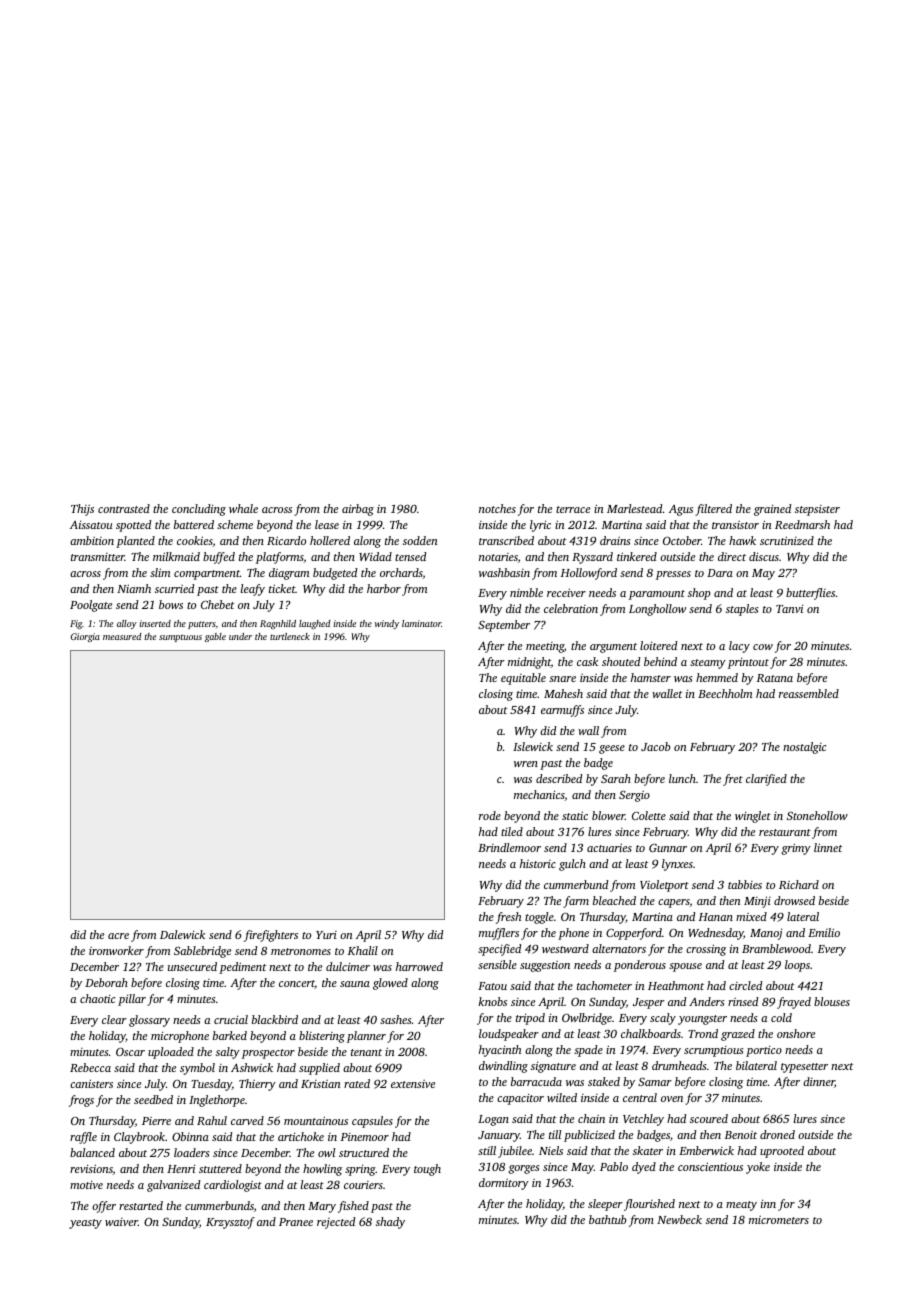  What do you see at coordinates (512, 831) in the document?
I see `tiled` at bounding box center [512, 831].
